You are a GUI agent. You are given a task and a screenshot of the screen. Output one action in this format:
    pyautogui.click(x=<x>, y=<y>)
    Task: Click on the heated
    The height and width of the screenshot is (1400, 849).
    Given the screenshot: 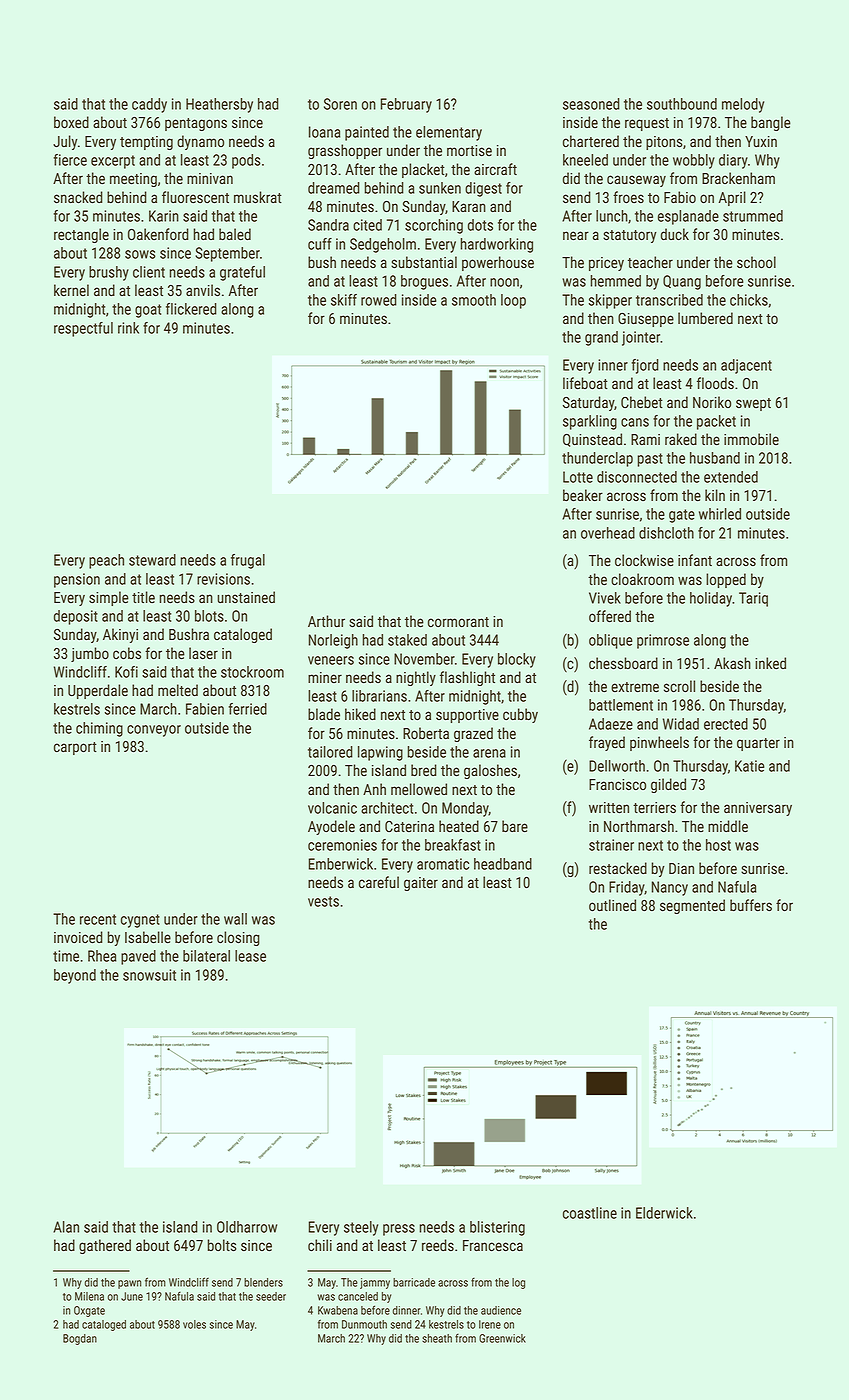 What is the action you would take?
    pyautogui.click(x=459, y=826)
